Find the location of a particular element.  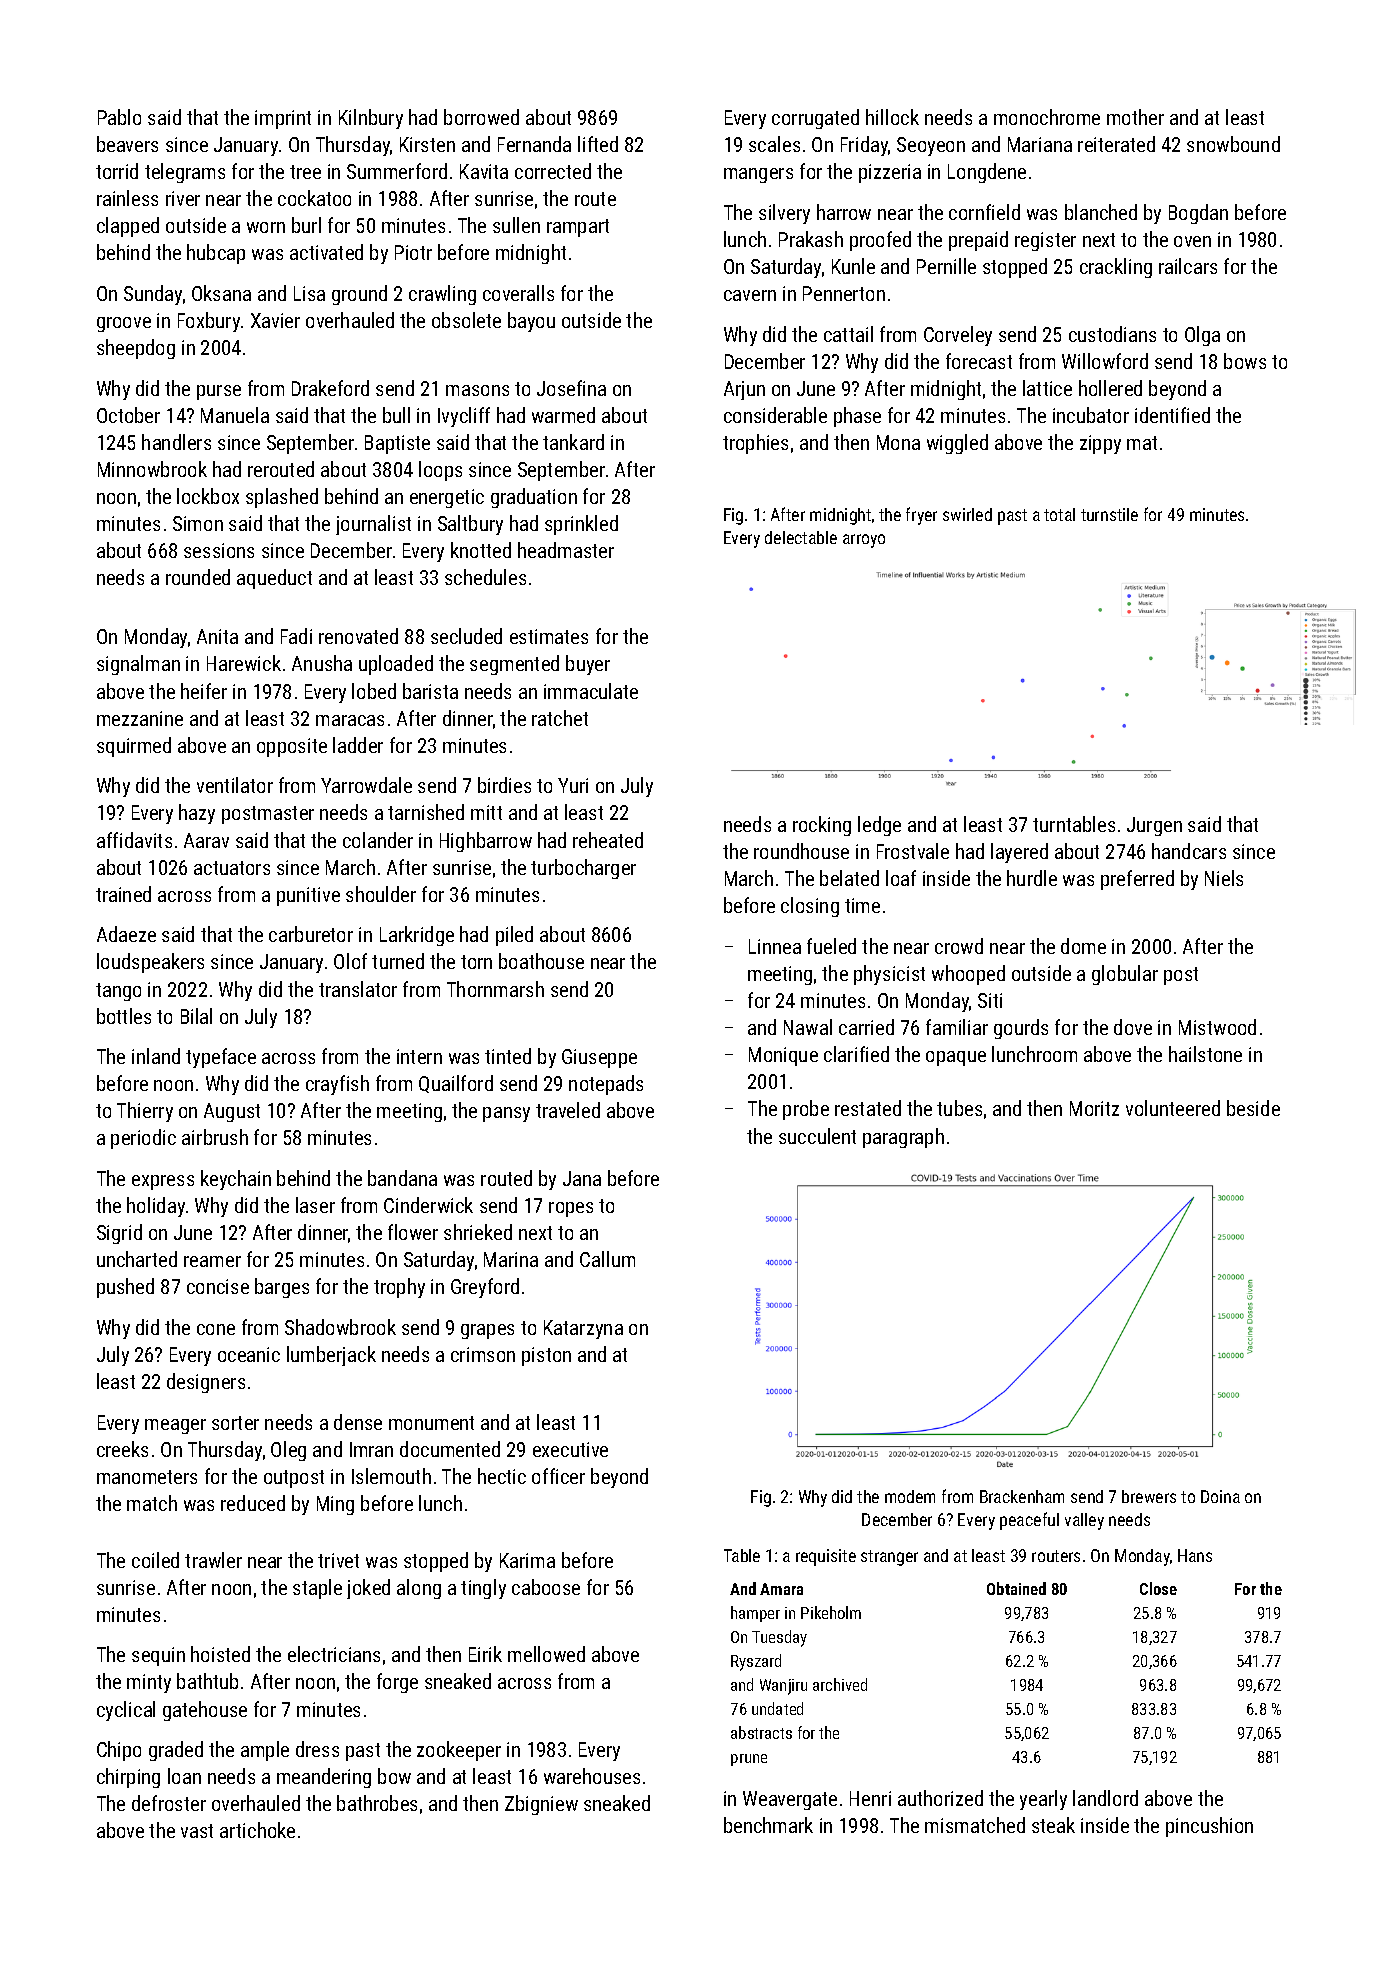

rampart is located at coordinates (578, 228).
